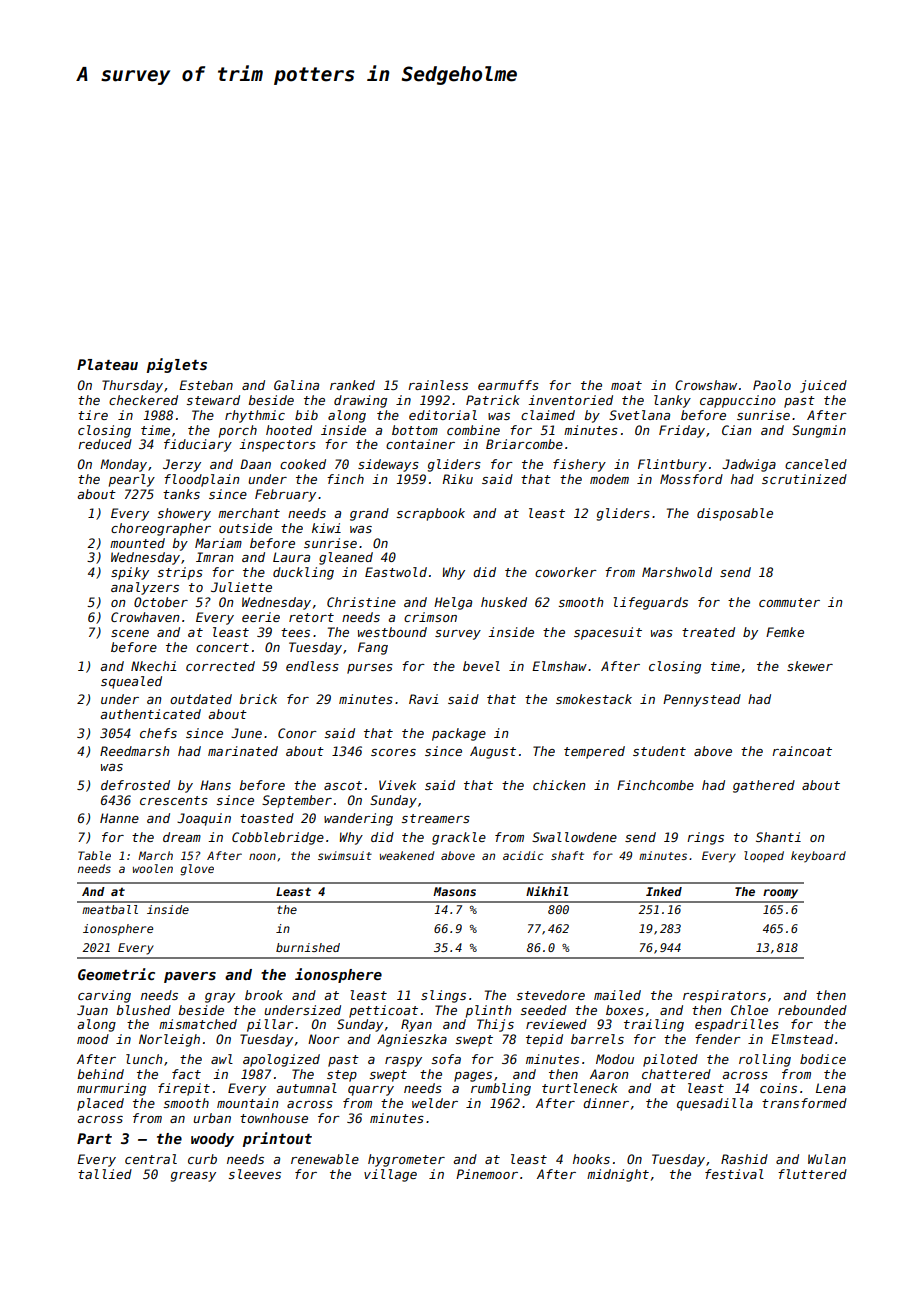  What do you see at coordinates (823, 386) in the screenshot?
I see `juiced` at bounding box center [823, 386].
